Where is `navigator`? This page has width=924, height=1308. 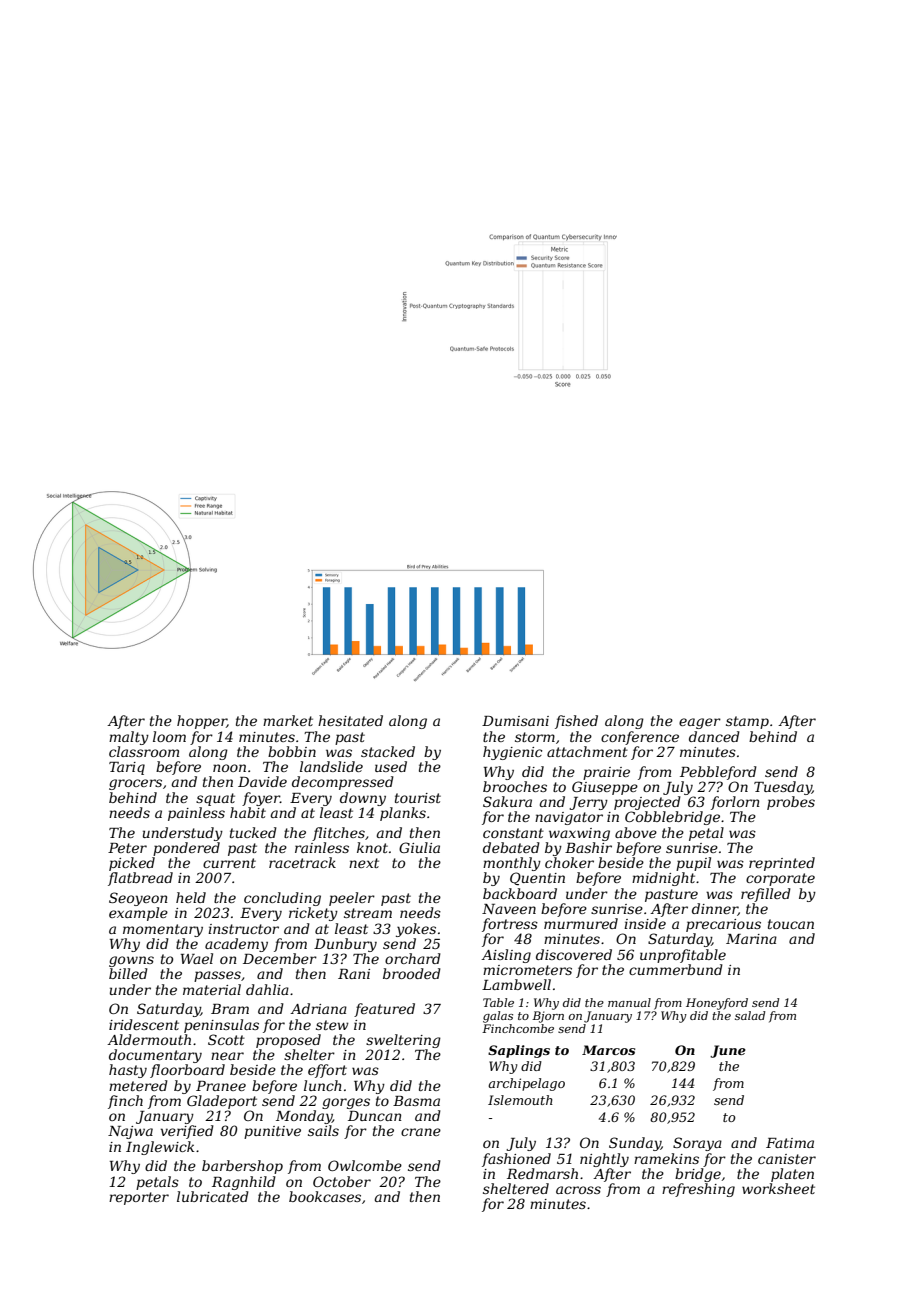 navigator is located at coordinates (569, 818).
